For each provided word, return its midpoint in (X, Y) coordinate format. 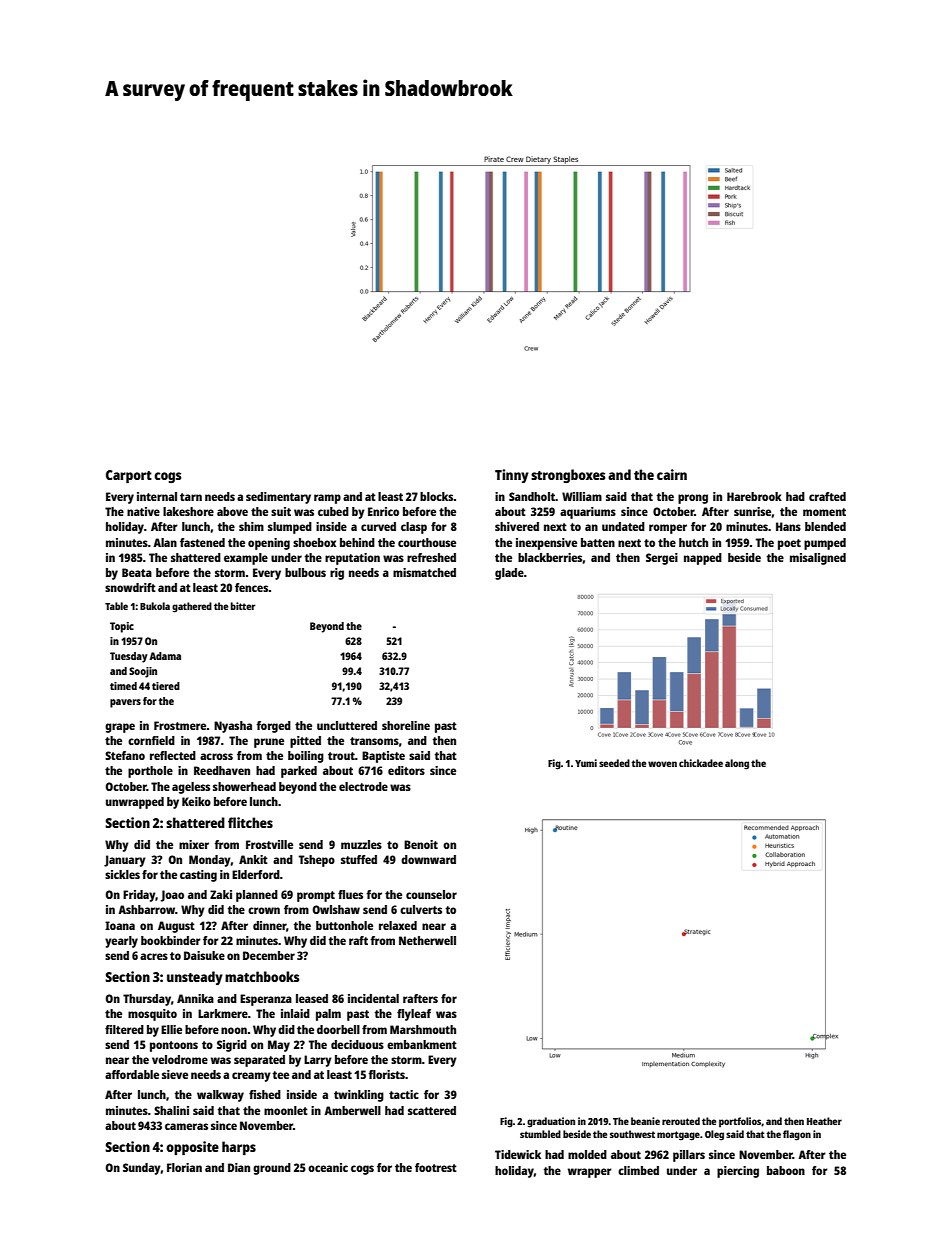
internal (157, 496)
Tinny (512, 476)
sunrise (752, 511)
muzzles (361, 844)
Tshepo (317, 861)
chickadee (701, 763)
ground (272, 1169)
